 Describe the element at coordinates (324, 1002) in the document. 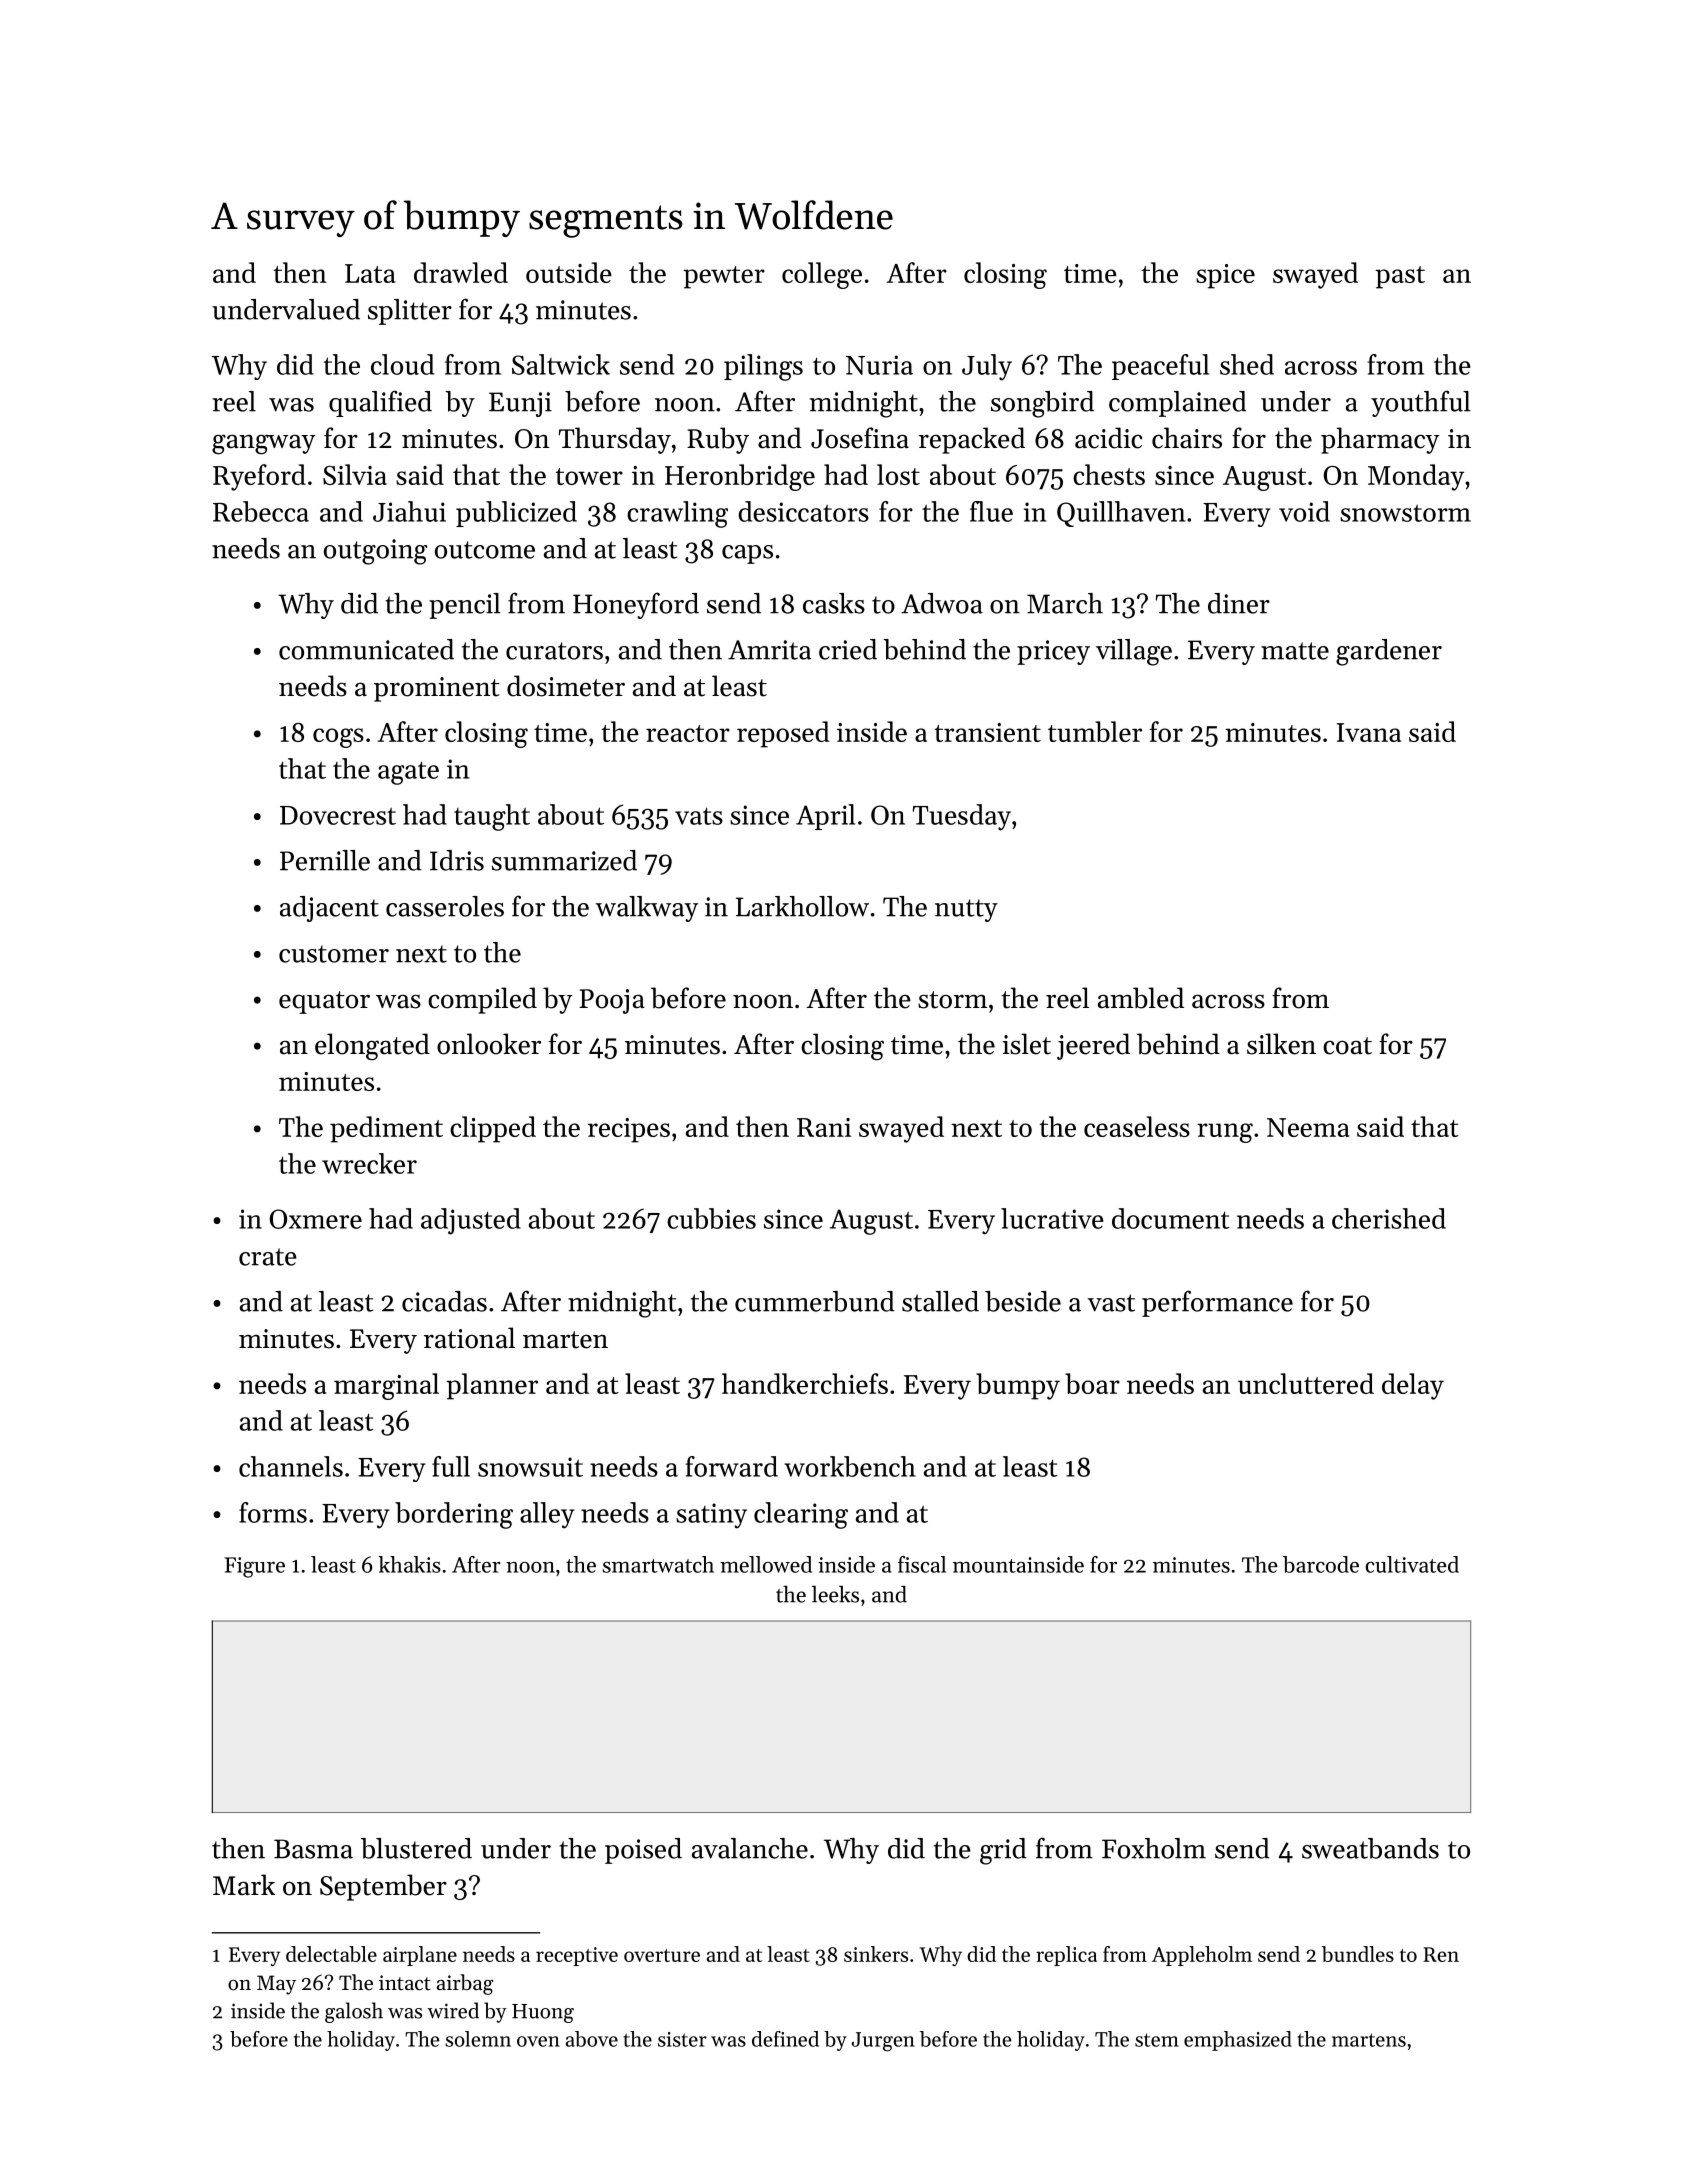

I see `equator` at that location.
